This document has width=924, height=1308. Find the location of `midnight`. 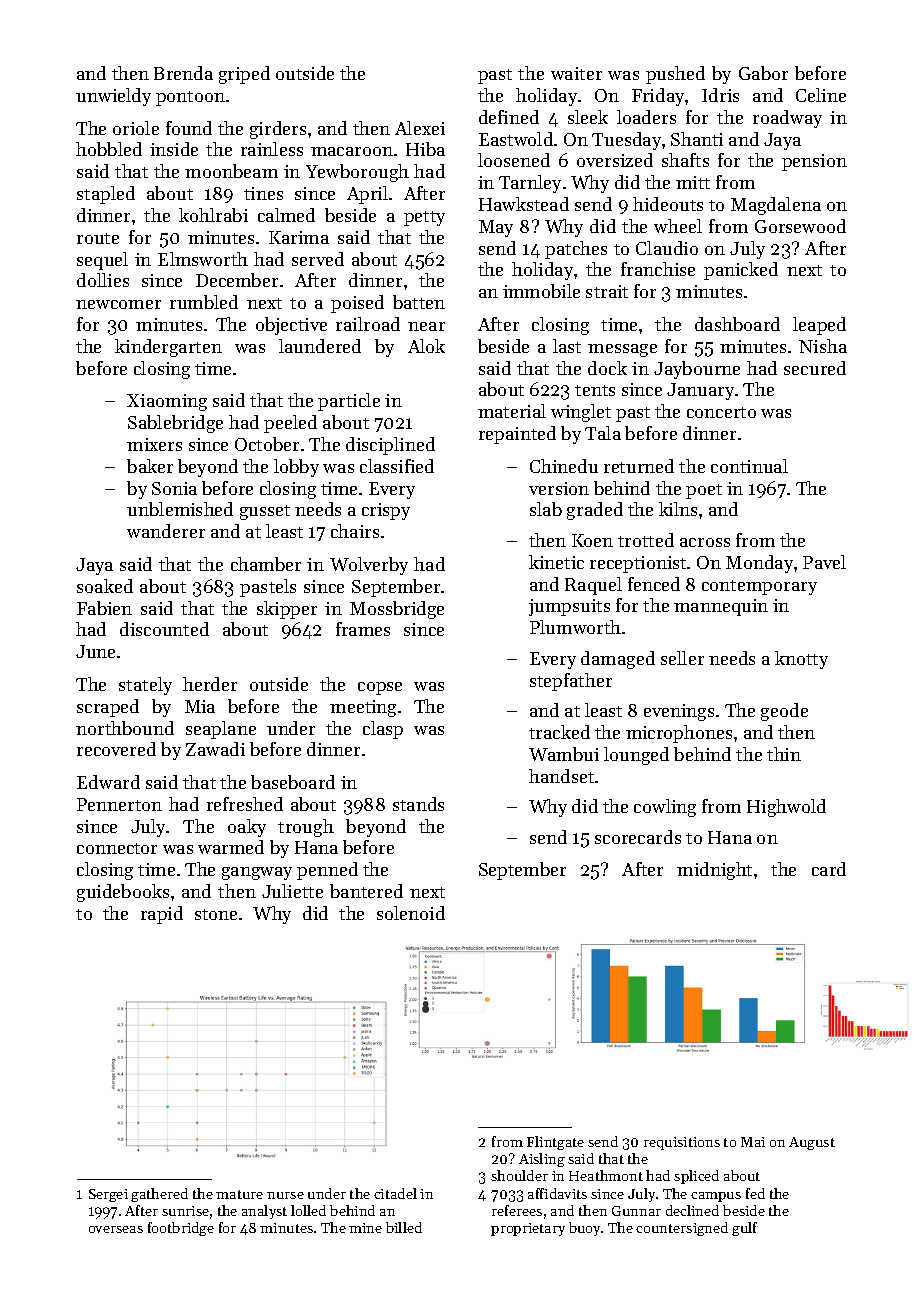

midnight is located at coordinates (714, 871).
